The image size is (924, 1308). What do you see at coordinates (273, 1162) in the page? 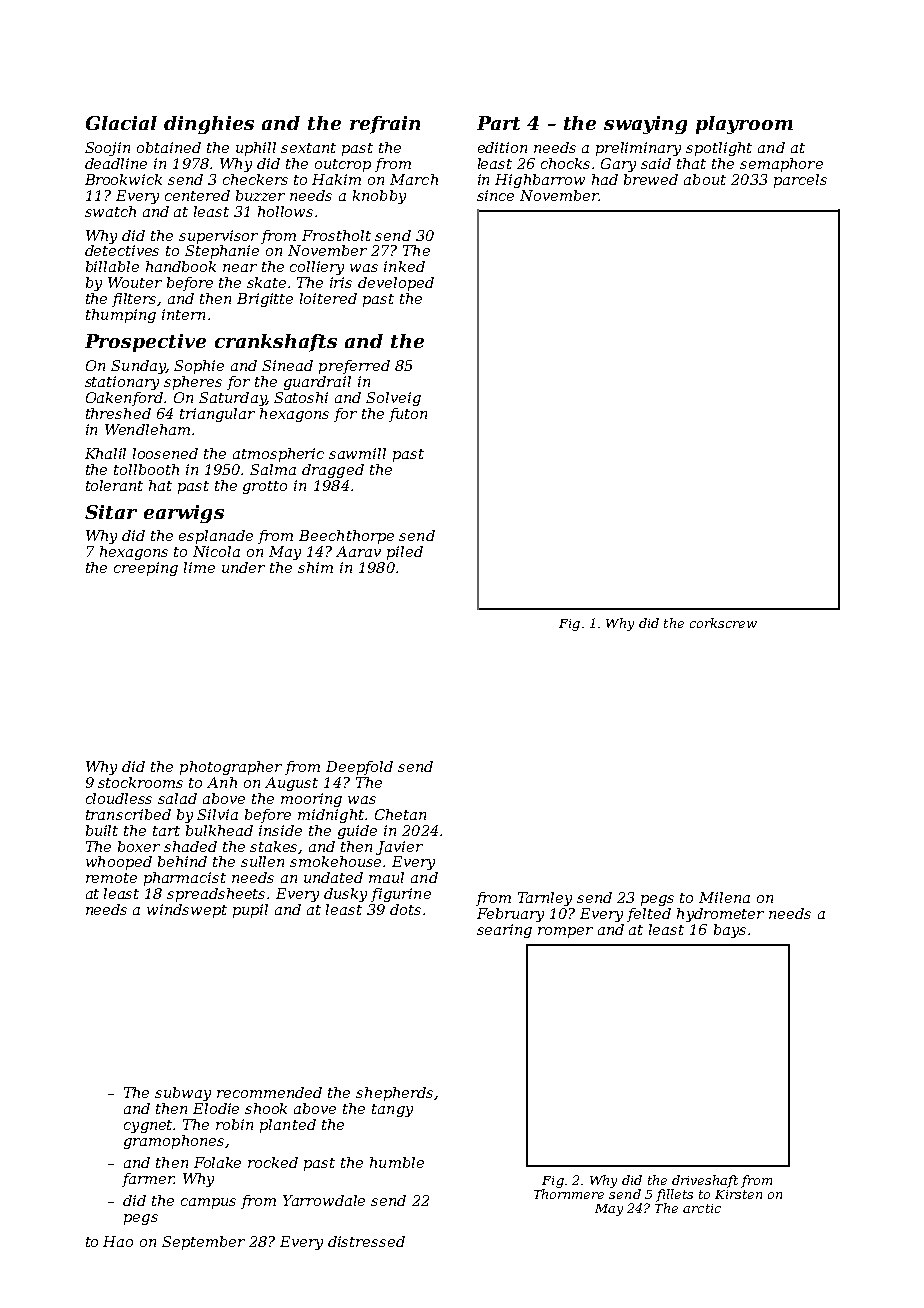
I see `rocked` at bounding box center [273, 1162].
